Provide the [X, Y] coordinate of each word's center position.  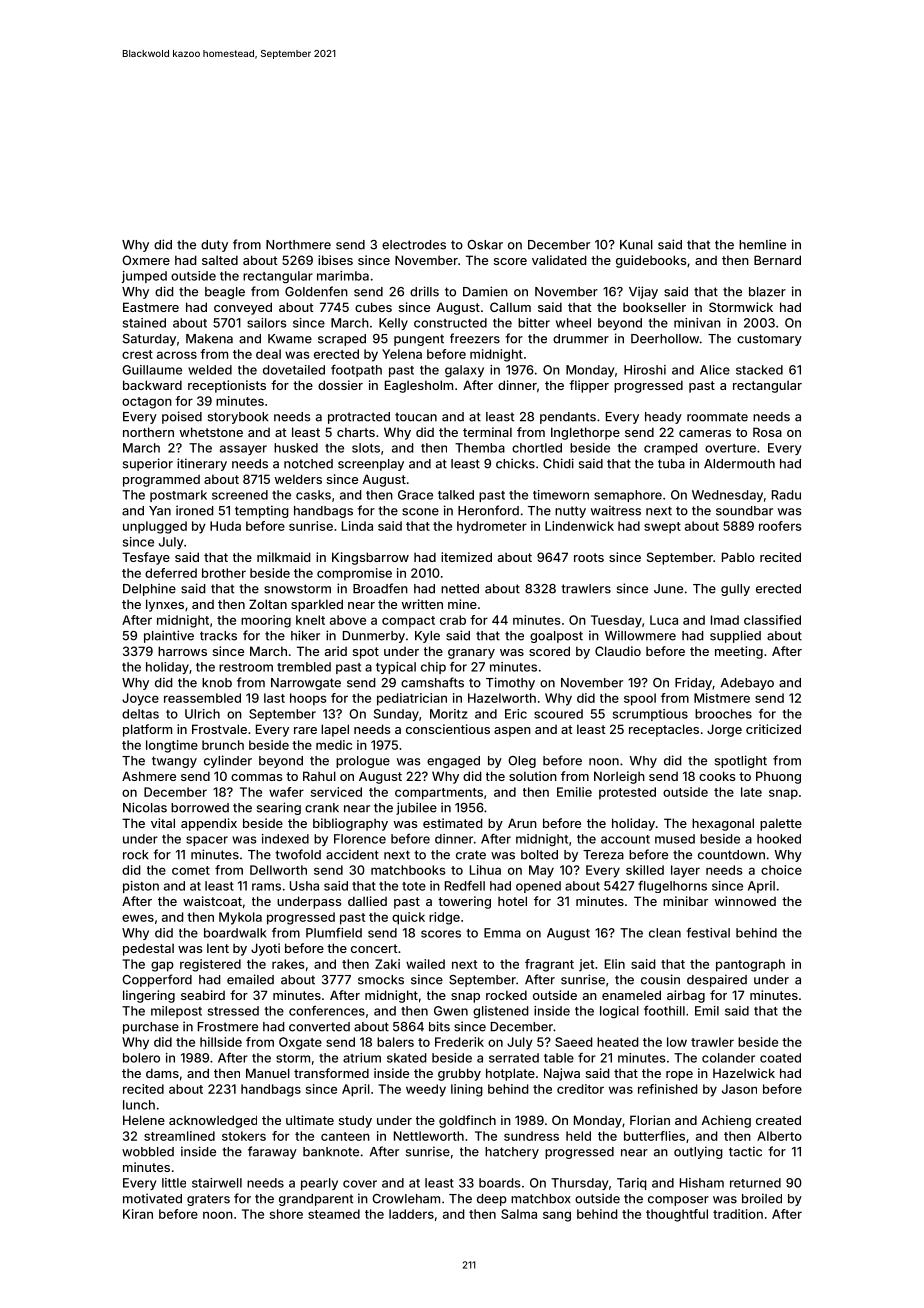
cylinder [228, 761]
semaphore [628, 496]
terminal [487, 432]
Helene [144, 1120]
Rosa [767, 432]
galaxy [464, 371]
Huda [225, 526]
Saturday [149, 340]
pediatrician [412, 699]
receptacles [664, 730]
